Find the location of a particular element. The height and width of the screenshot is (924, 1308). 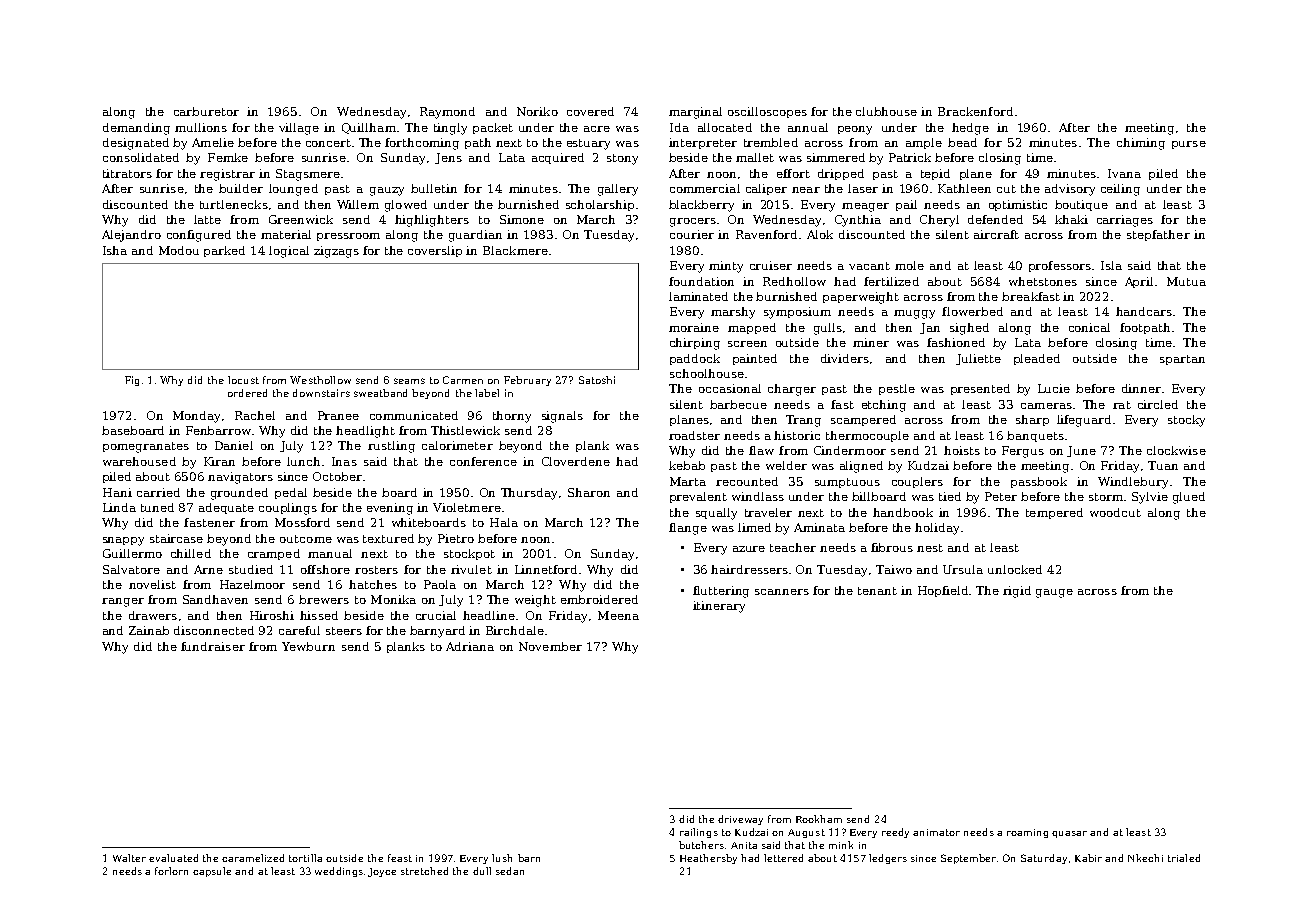

weddings is located at coordinates (339, 872).
